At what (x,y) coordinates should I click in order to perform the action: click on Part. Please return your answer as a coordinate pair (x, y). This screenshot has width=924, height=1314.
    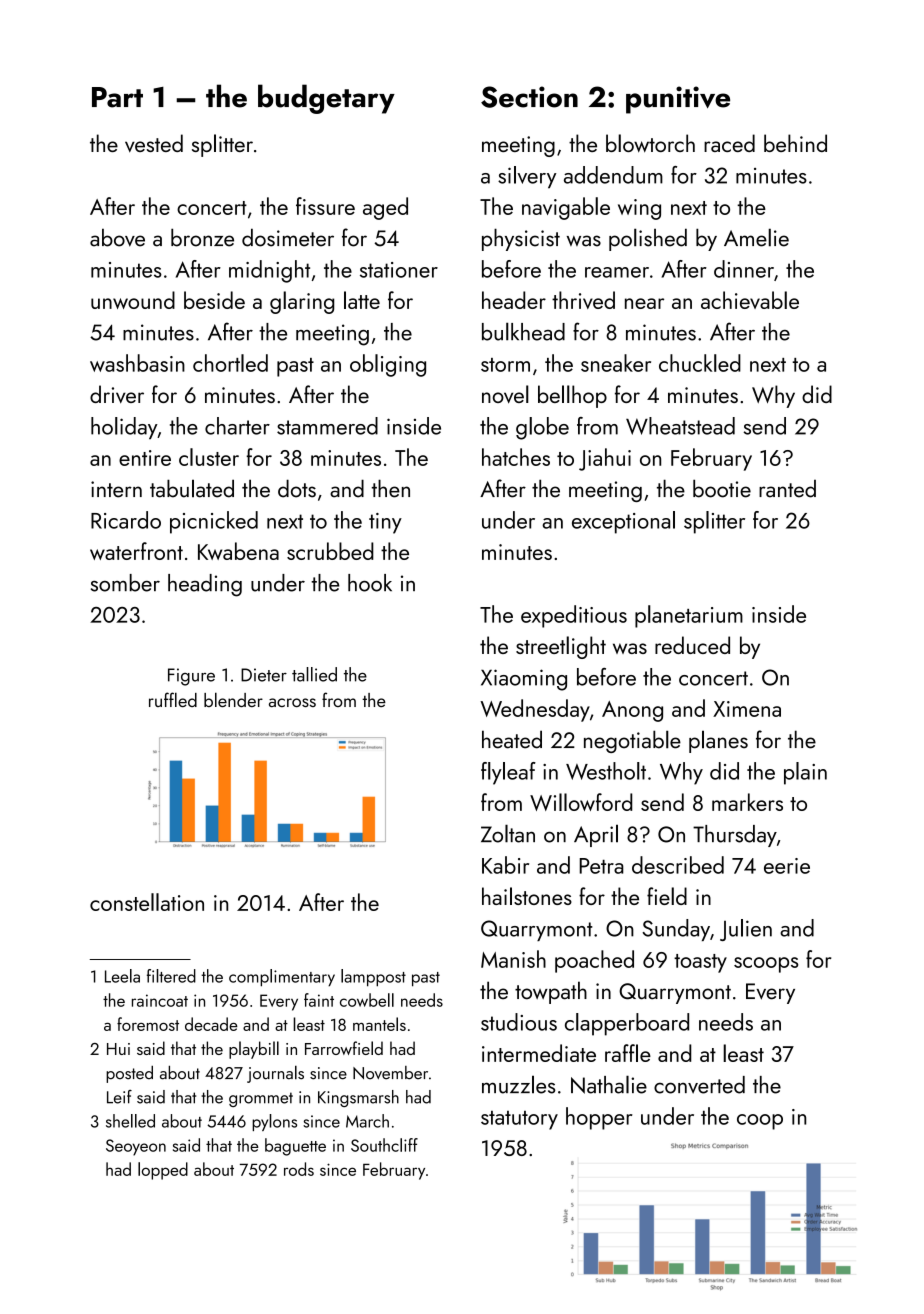
    Looking at the image, I should click on (117, 97).
